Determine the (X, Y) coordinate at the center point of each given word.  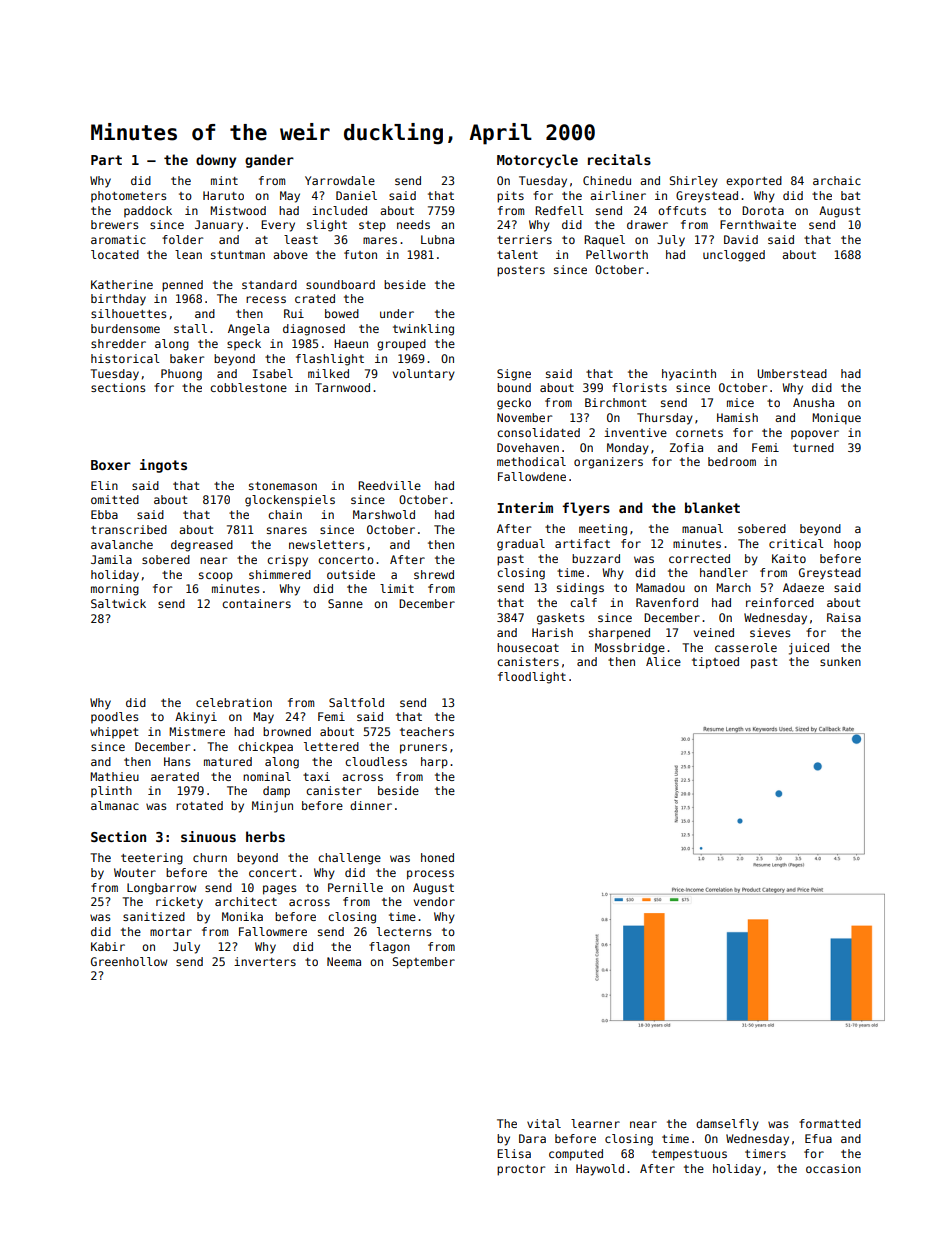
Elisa (514, 1153)
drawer (647, 224)
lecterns (404, 931)
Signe (514, 375)
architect (246, 901)
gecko (514, 404)
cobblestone (248, 387)
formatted (830, 1123)
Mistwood (238, 210)
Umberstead (792, 373)
